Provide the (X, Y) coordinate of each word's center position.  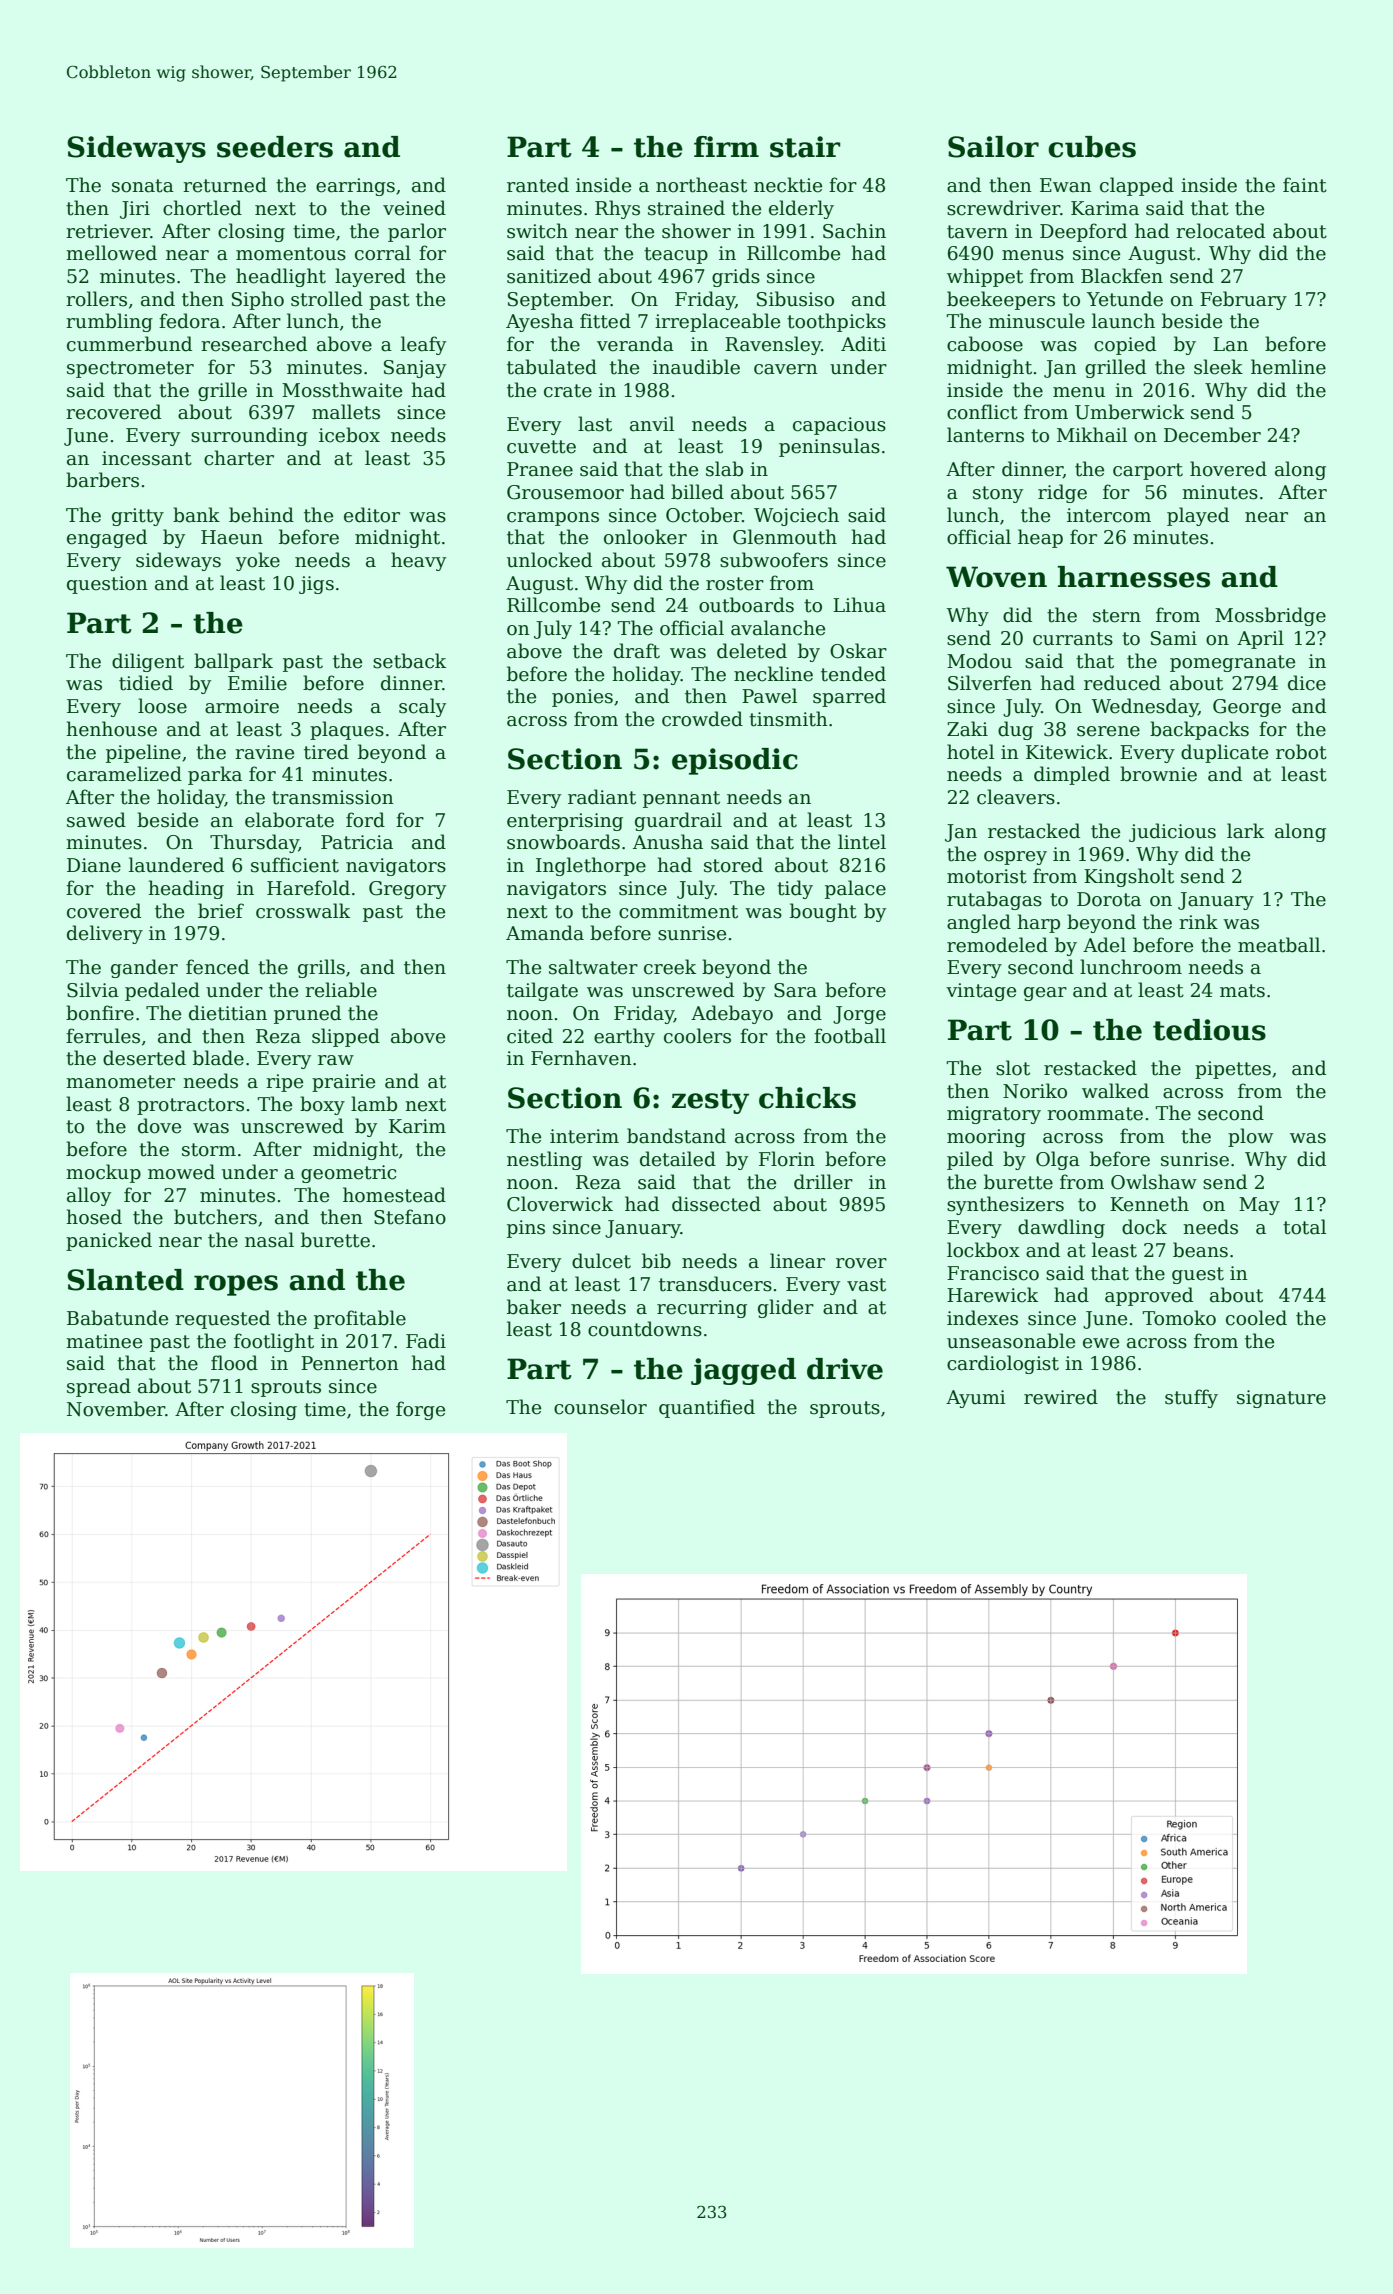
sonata (143, 186)
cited (530, 1036)
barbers (102, 480)
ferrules (103, 1036)
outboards (746, 605)
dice (1307, 683)
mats (1242, 991)
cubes (1092, 147)
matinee (104, 1341)
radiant (602, 797)
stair (805, 147)
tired (326, 752)
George (1247, 708)
